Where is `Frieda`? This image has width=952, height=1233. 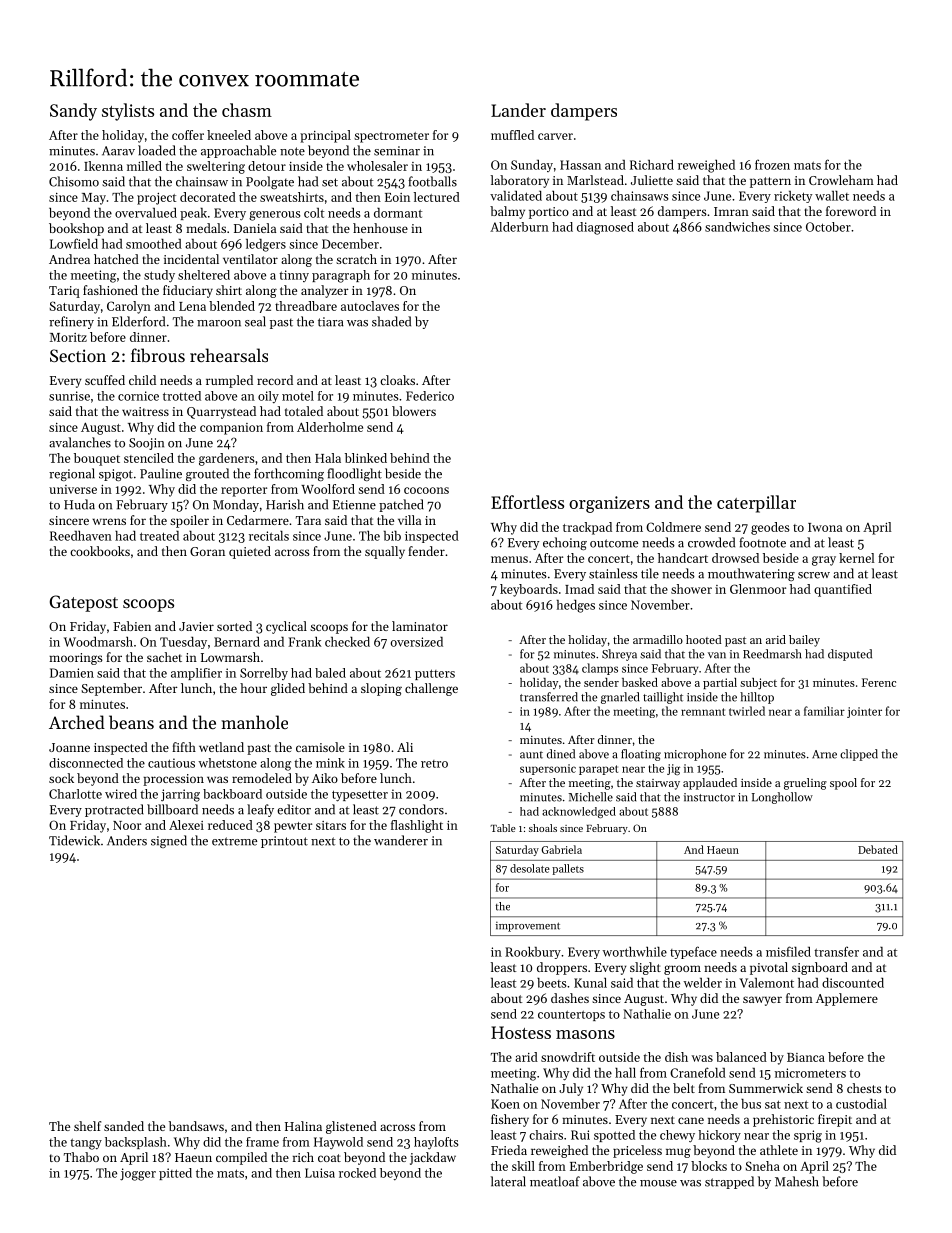
Frieda is located at coordinates (509, 1150).
